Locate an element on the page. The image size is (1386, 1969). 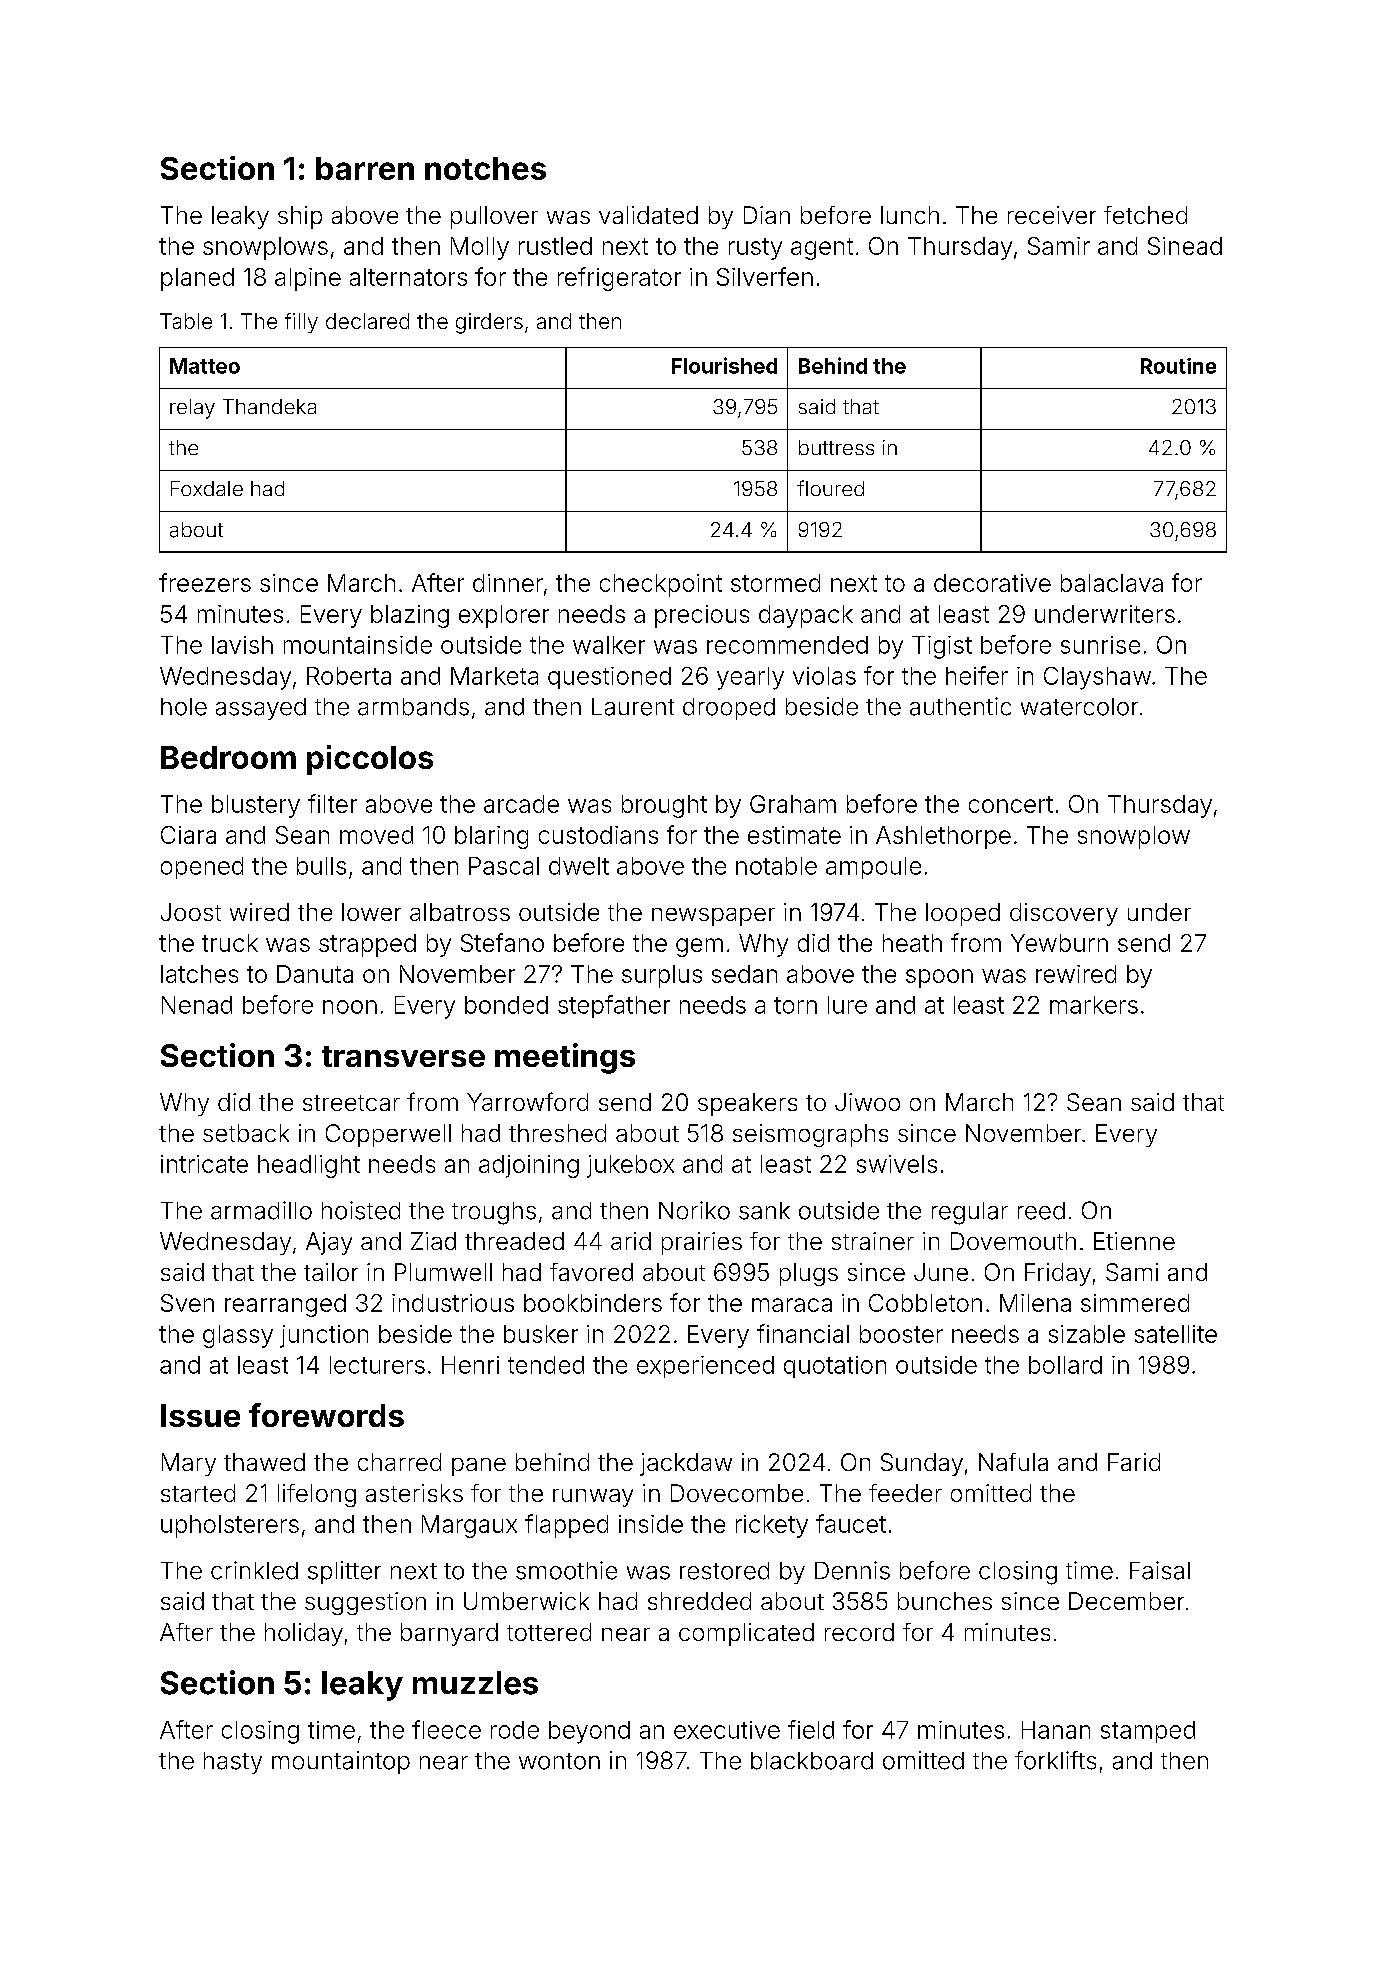
Clayshaw is located at coordinates (1097, 678).
